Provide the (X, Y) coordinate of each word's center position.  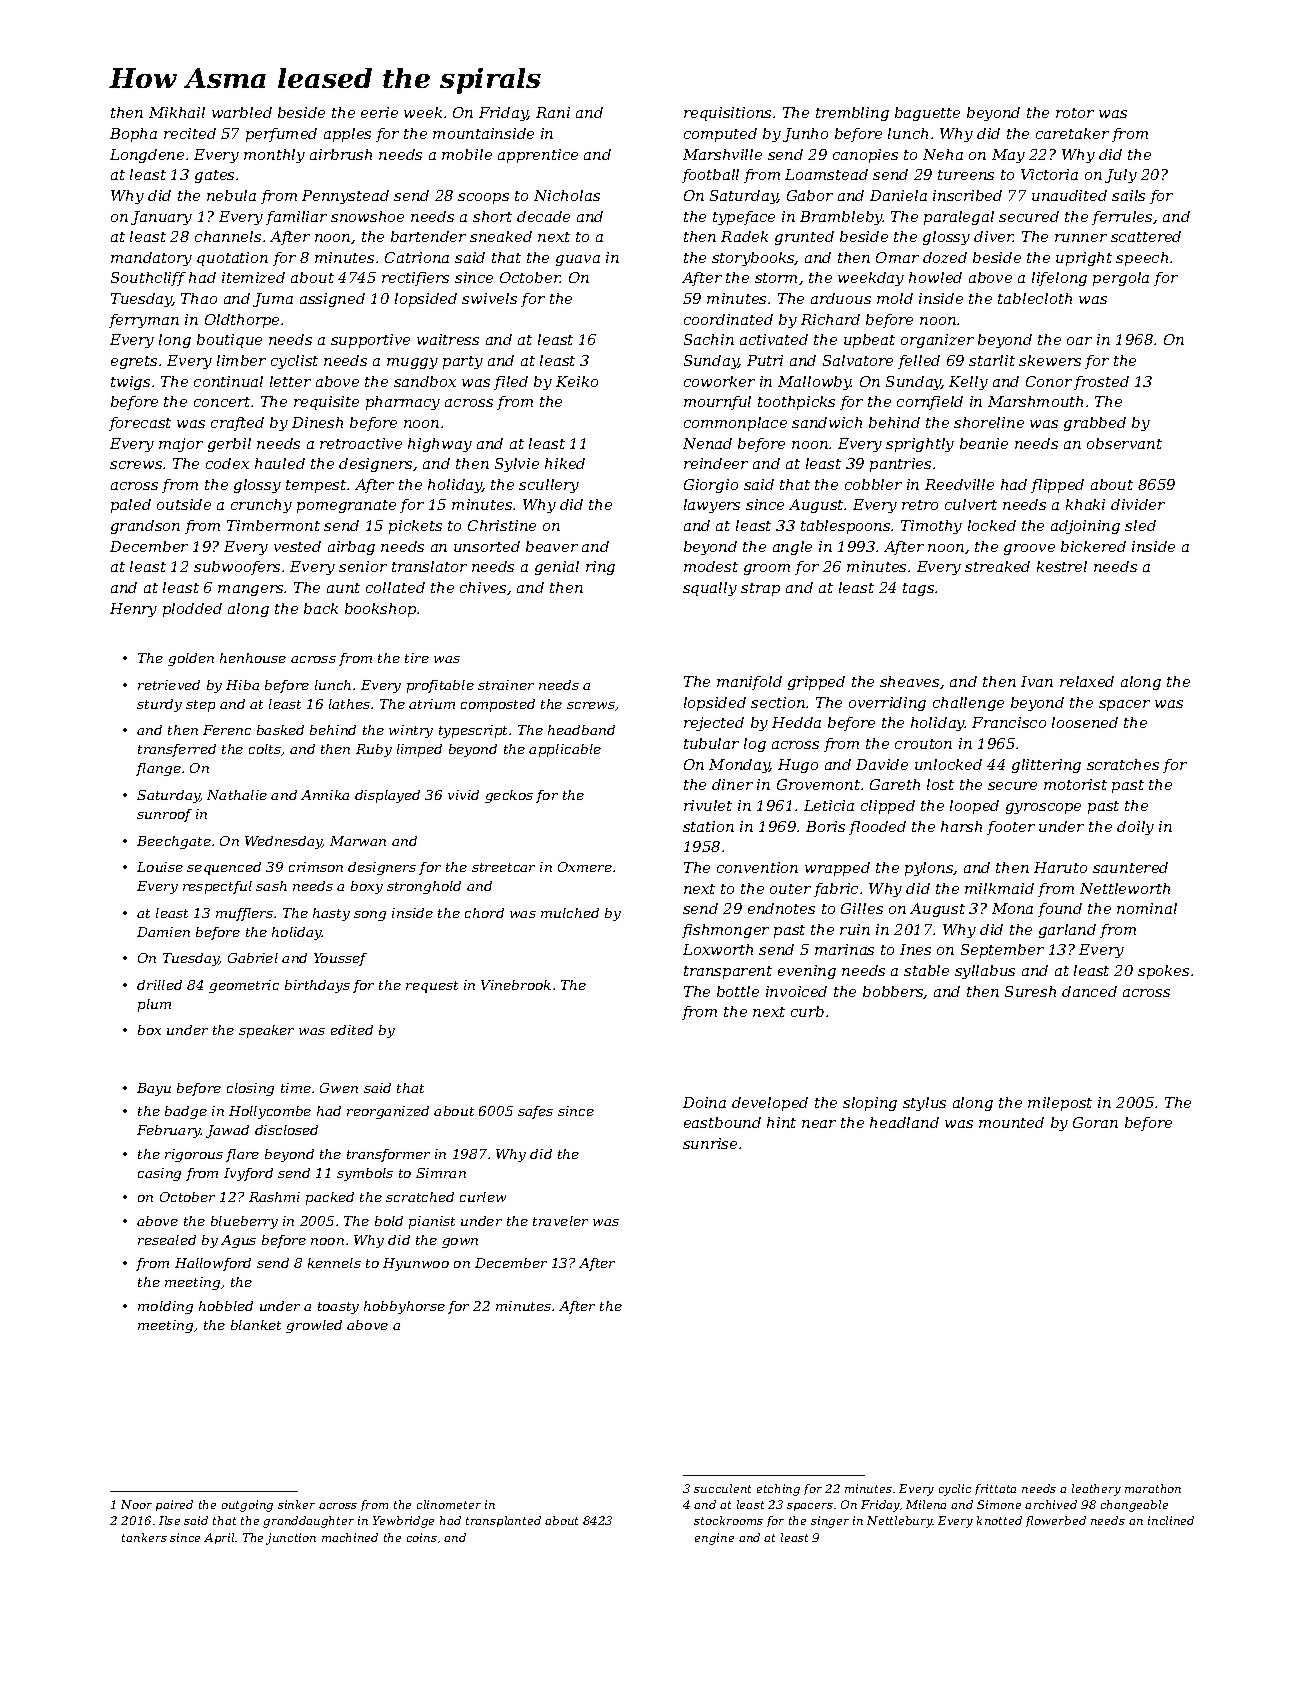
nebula (231, 195)
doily (1135, 828)
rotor (1075, 113)
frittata (995, 1489)
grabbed (1095, 424)
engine (714, 1539)
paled (131, 506)
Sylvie (517, 465)
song (370, 916)
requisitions (727, 114)
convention (757, 867)
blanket (256, 1325)
